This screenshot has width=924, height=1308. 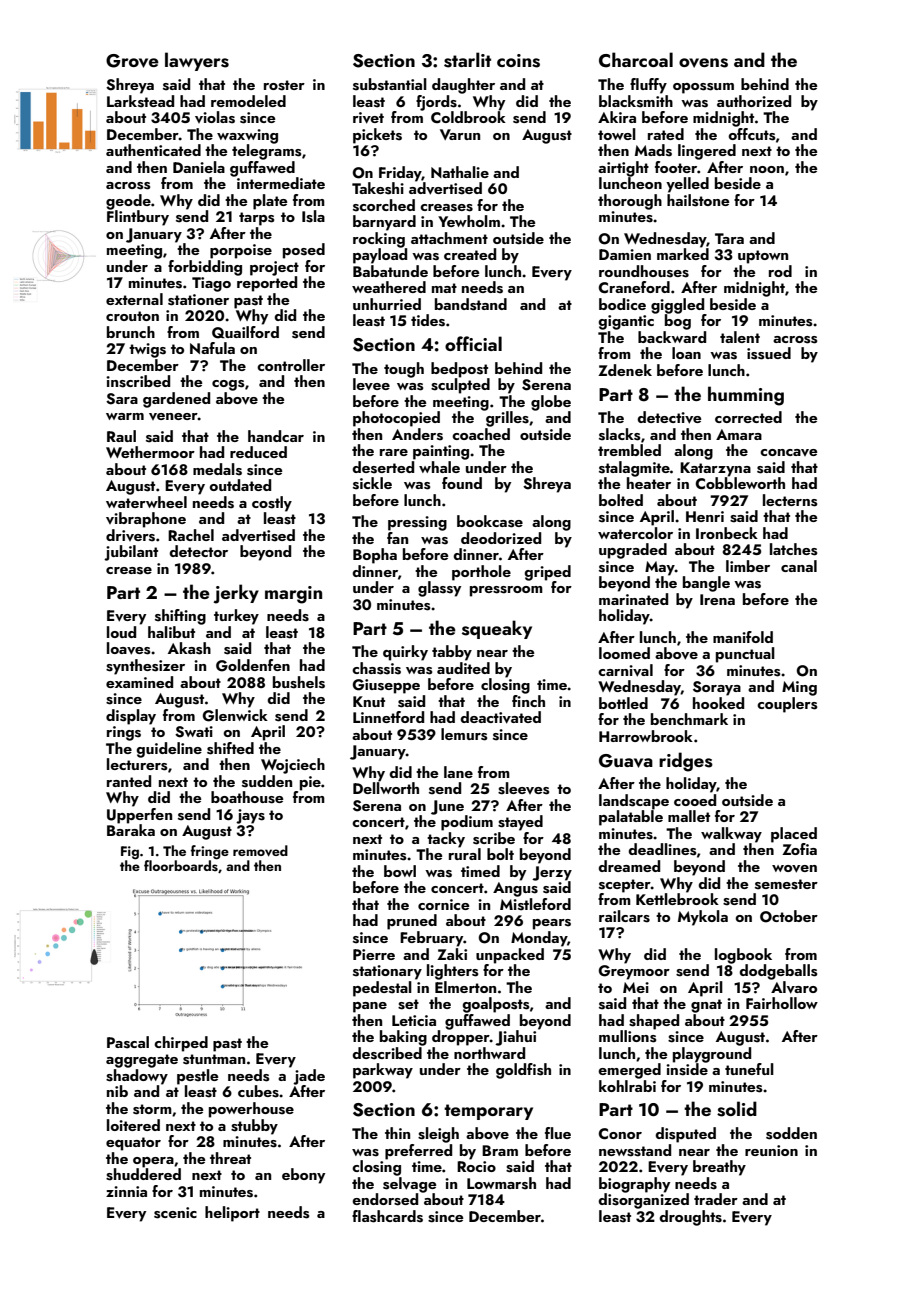 I want to click on authorized, so click(x=754, y=101).
